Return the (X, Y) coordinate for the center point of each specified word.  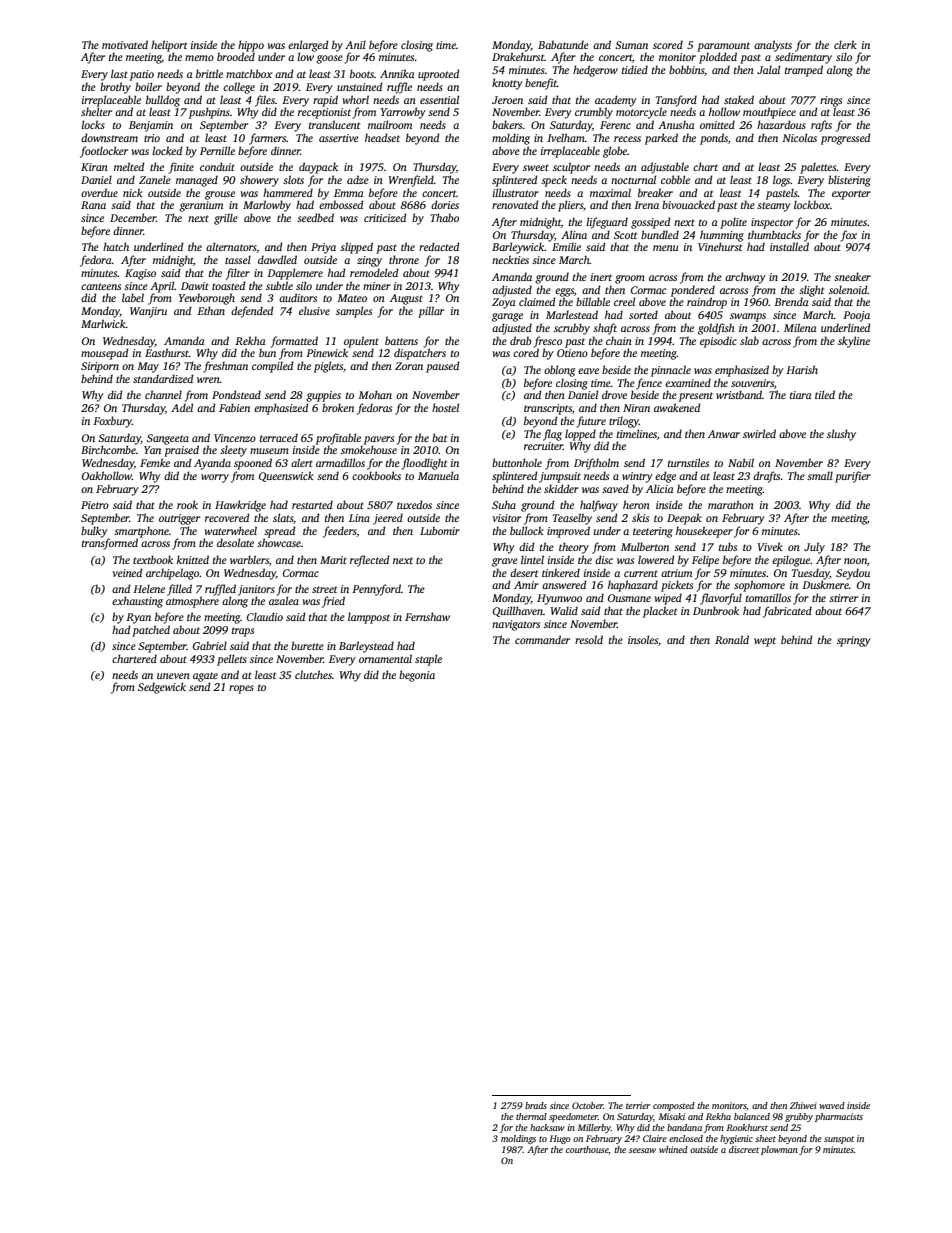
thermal (531, 1116)
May (148, 367)
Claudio (265, 616)
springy (854, 641)
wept (765, 642)
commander (542, 639)
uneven (173, 676)
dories (445, 204)
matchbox (249, 73)
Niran (636, 408)
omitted (717, 124)
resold (589, 639)
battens (401, 340)
